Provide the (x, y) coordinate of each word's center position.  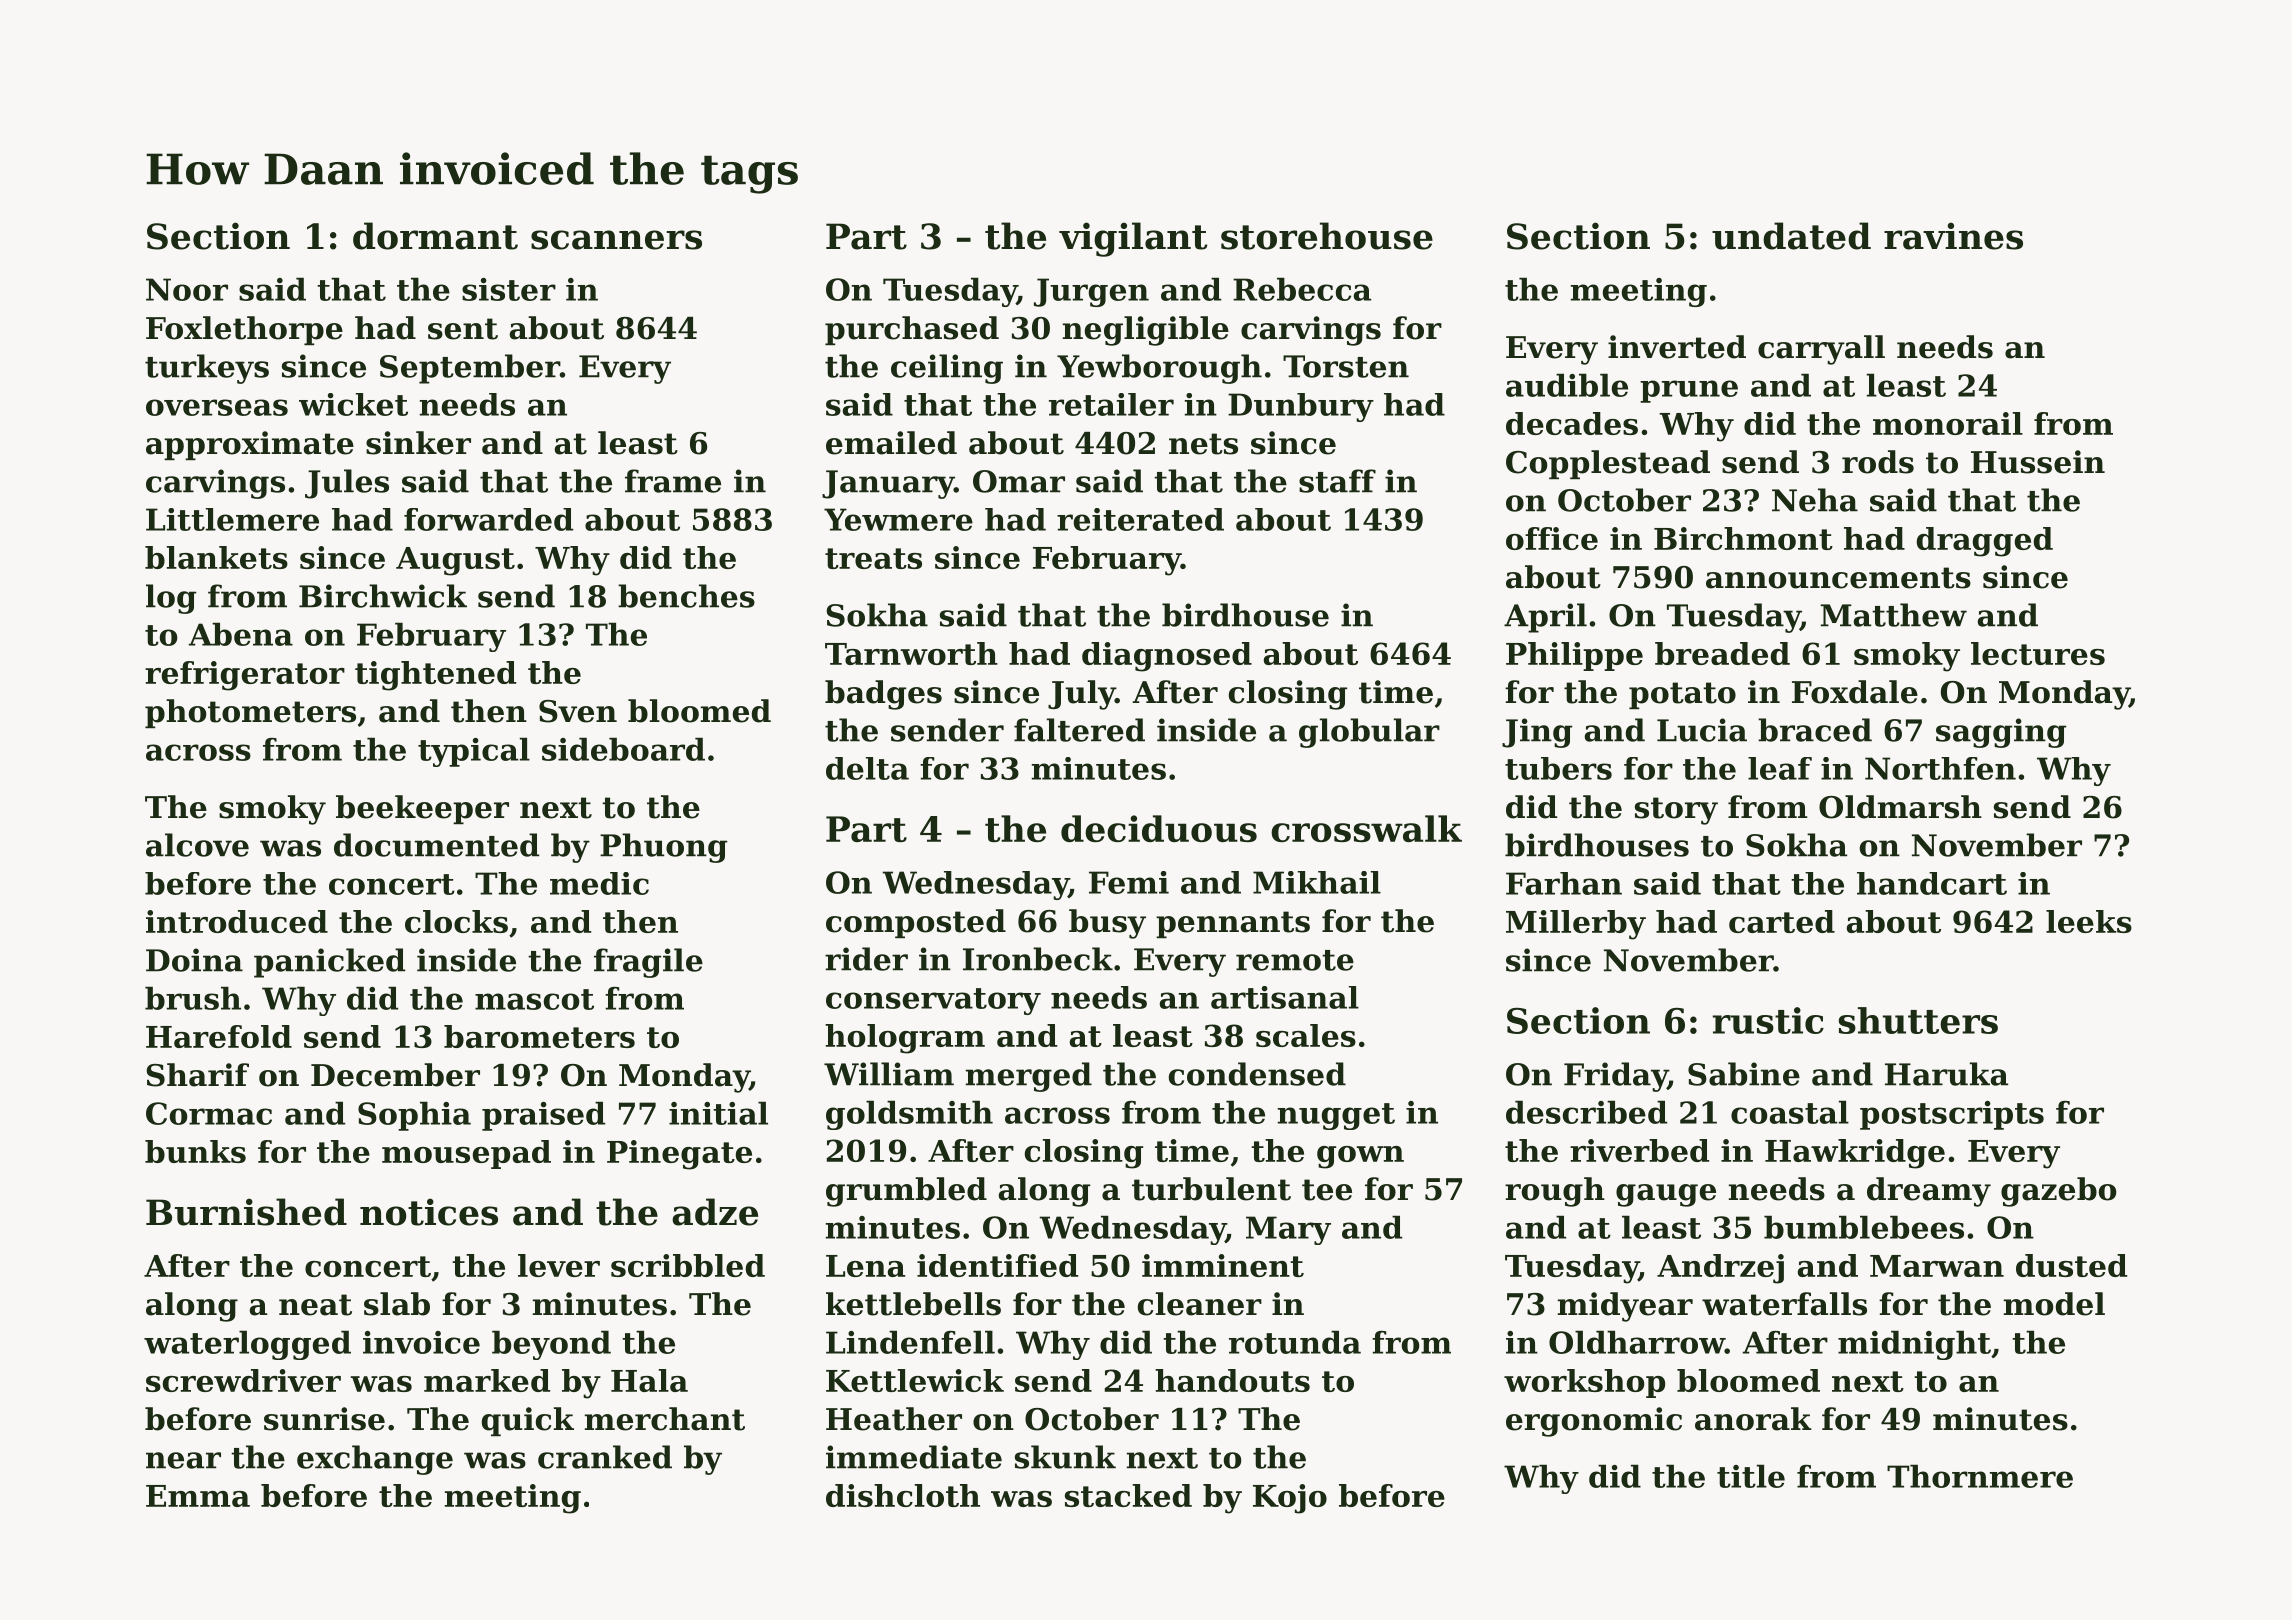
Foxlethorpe (244, 330)
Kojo (1290, 1499)
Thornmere (1980, 1476)
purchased (912, 330)
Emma (198, 1496)
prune (1689, 391)
